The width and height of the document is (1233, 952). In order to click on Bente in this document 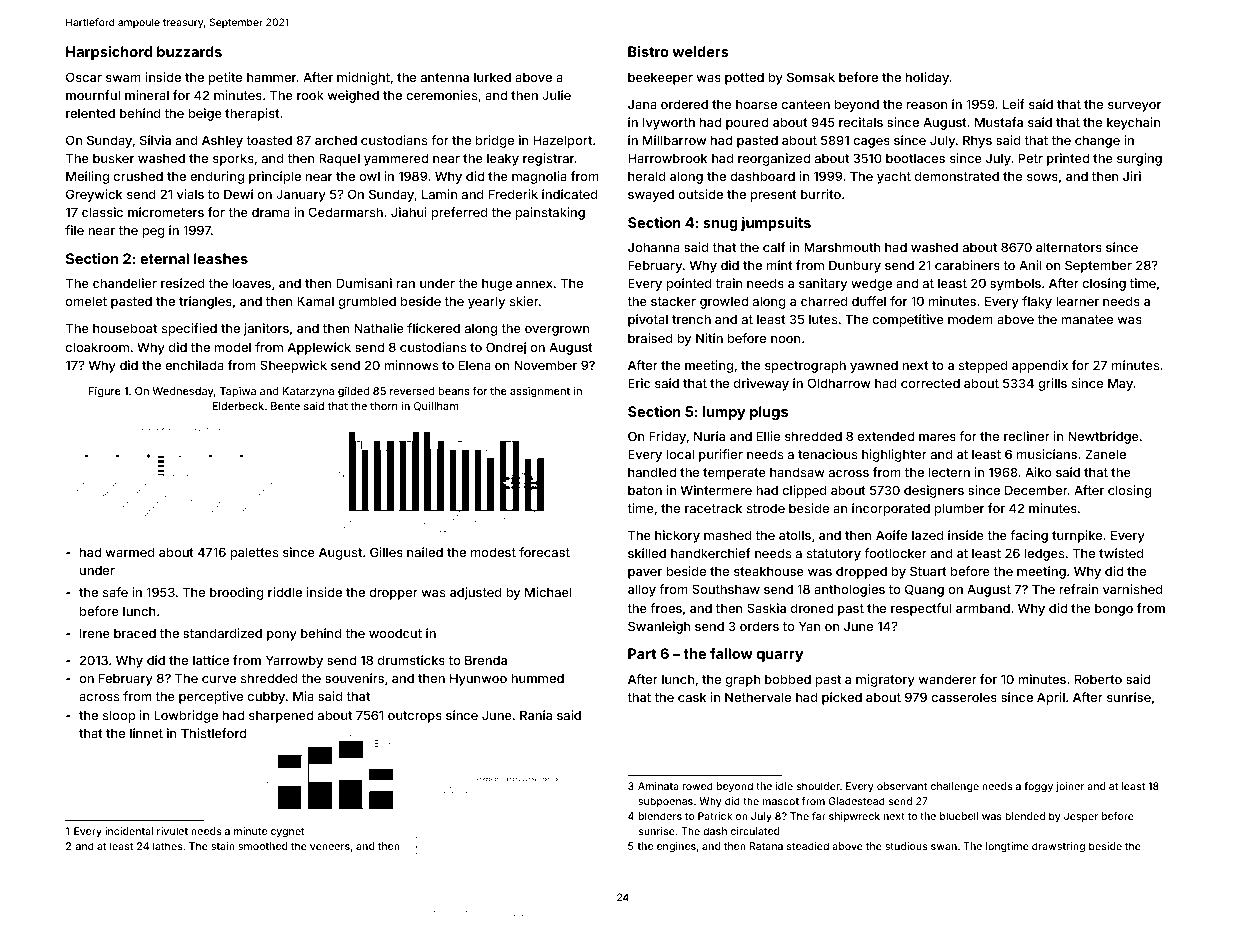, I will do `click(285, 406)`.
